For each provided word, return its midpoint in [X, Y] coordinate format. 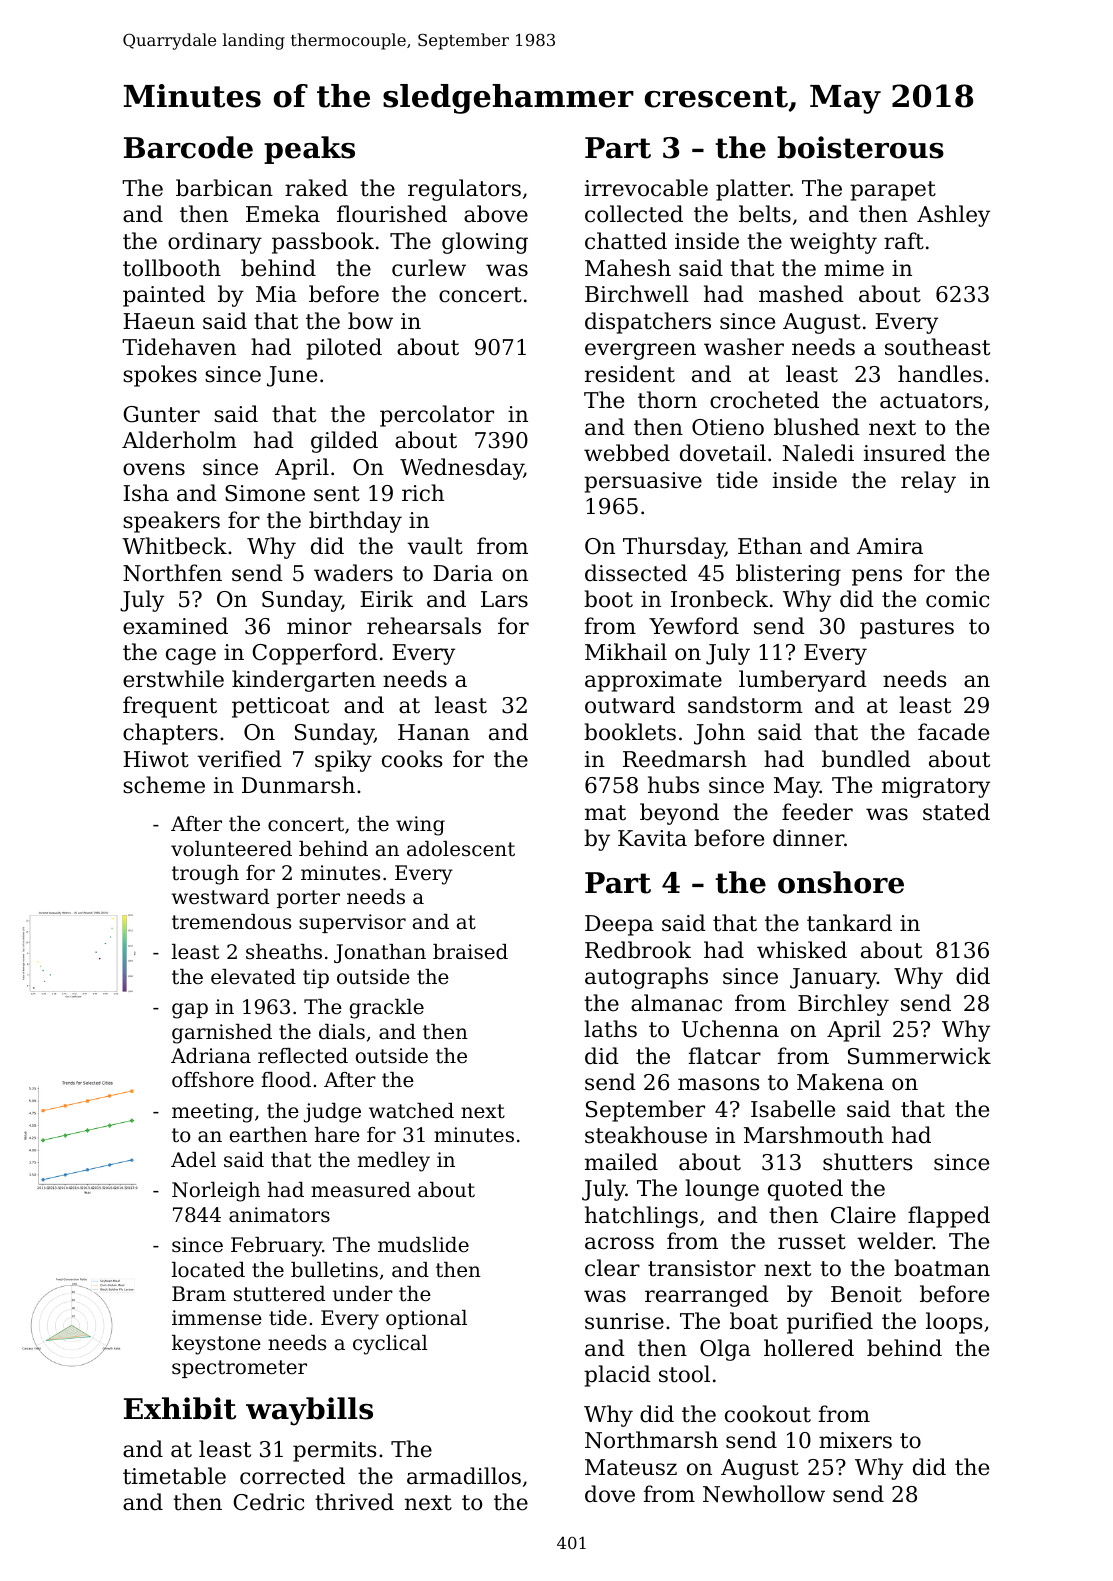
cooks [412, 759]
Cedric [269, 1502]
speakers [171, 522]
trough [205, 875]
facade [953, 732]
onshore [841, 882]
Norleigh [216, 1192]
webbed [627, 453]
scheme [164, 785]
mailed [621, 1162]
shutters [867, 1162]
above [496, 214]
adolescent [461, 849]
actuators [931, 401]
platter [753, 190]
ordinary [215, 243]
